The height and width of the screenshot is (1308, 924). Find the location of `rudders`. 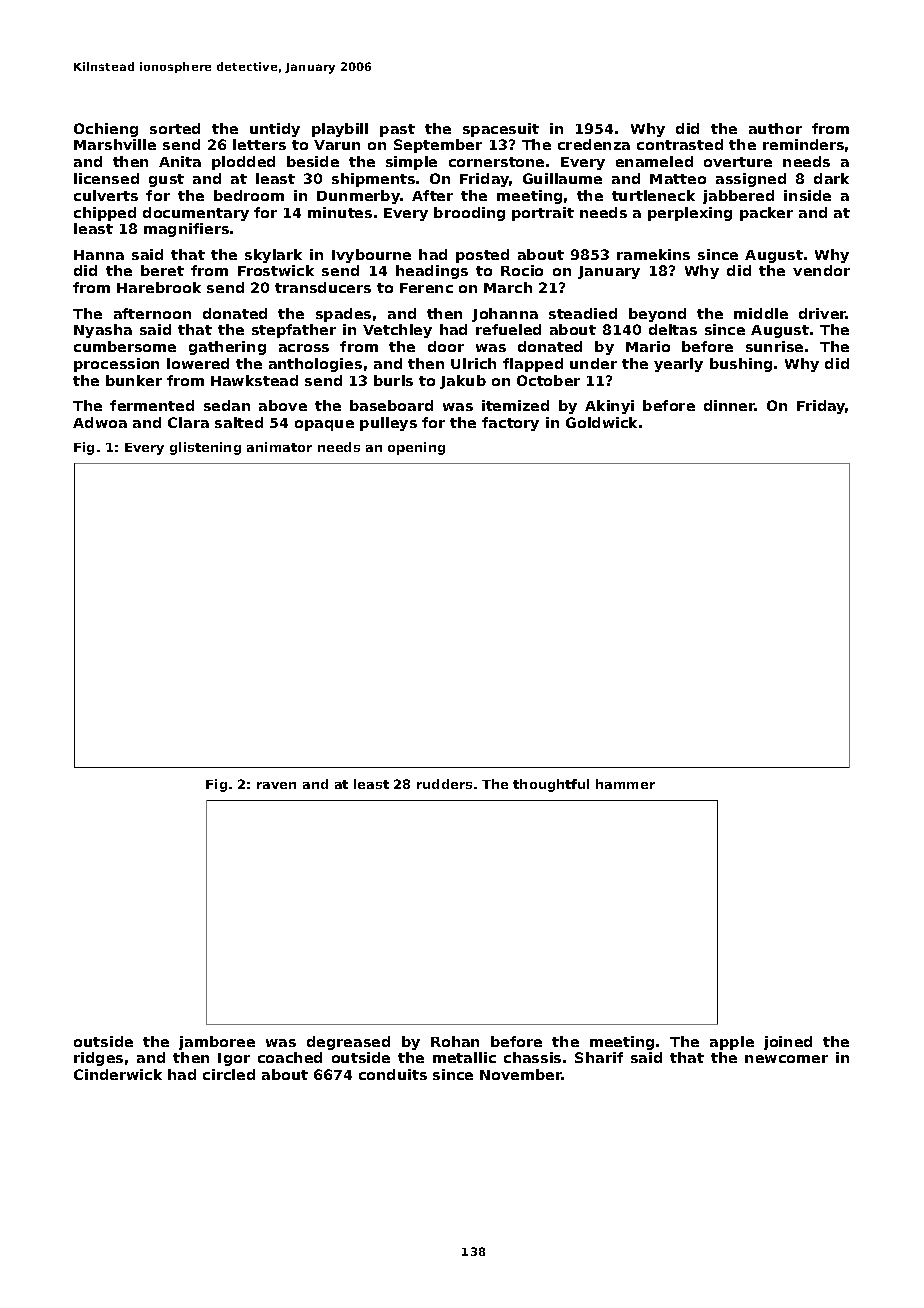

rudders is located at coordinates (444, 784).
